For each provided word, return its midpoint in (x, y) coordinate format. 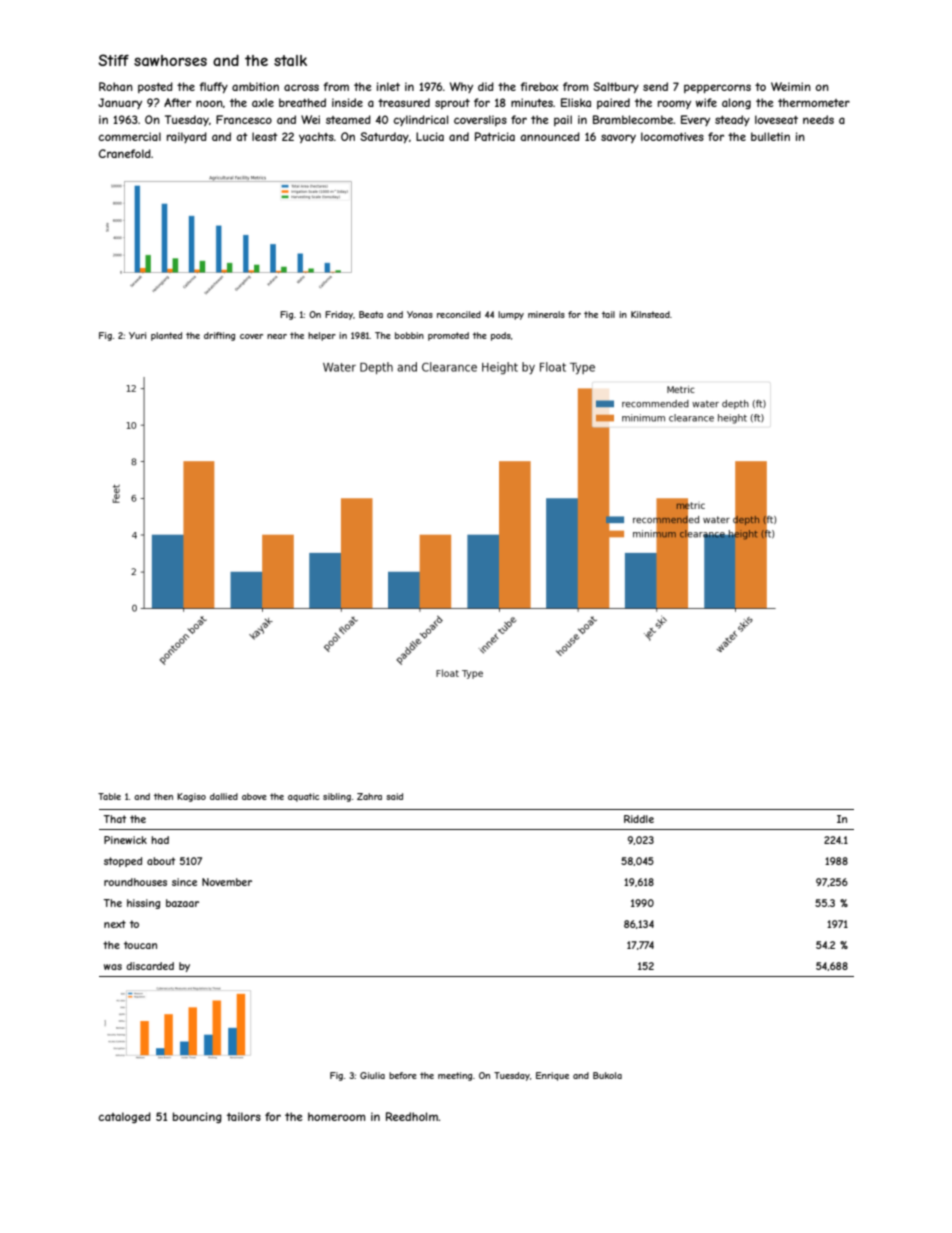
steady (732, 120)
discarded (150, 966)
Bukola (607, 1075)
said (394, 796)
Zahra (369, 796)
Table (109, 796)
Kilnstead (650, 314)
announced (550, 136)
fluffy (213, 87)
